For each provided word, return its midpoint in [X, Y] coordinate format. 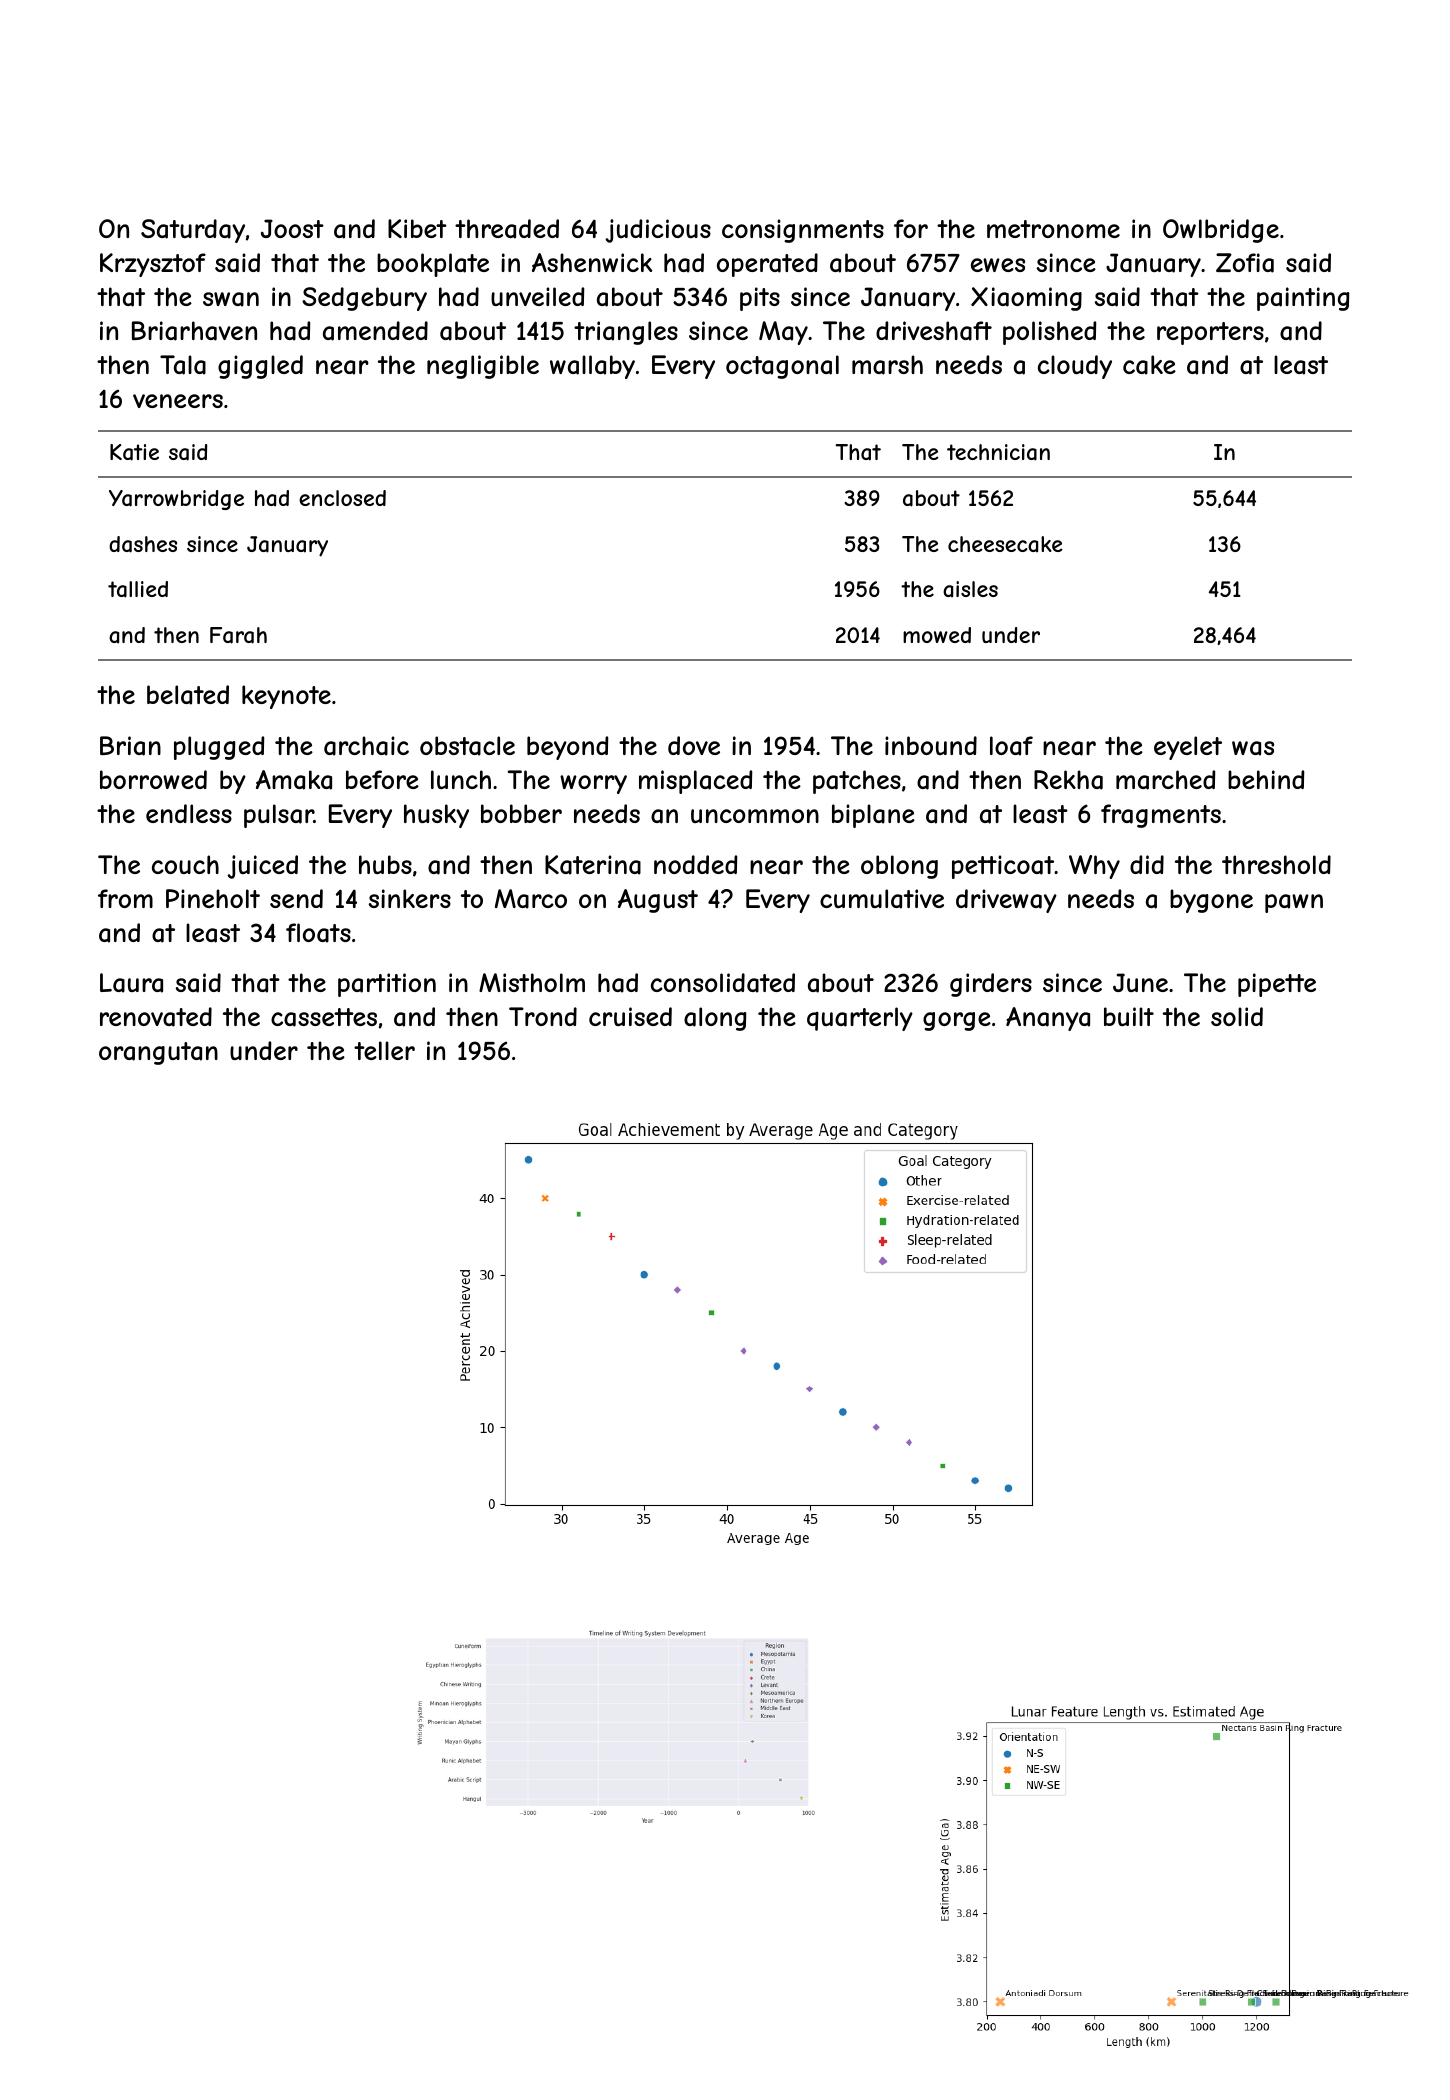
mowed [937, 635]
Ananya [1048, 1019]
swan [231, 299]
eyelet [1188, 748]
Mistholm [532, 982]
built [1129, 1016]
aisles [970, 589]
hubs [385, 864]
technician [998, 452]
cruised [630, 1016]
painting [1303, 299]
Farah [238, 635]
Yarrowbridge [176, 500]
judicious [658, 231]
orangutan [158, 1053]
